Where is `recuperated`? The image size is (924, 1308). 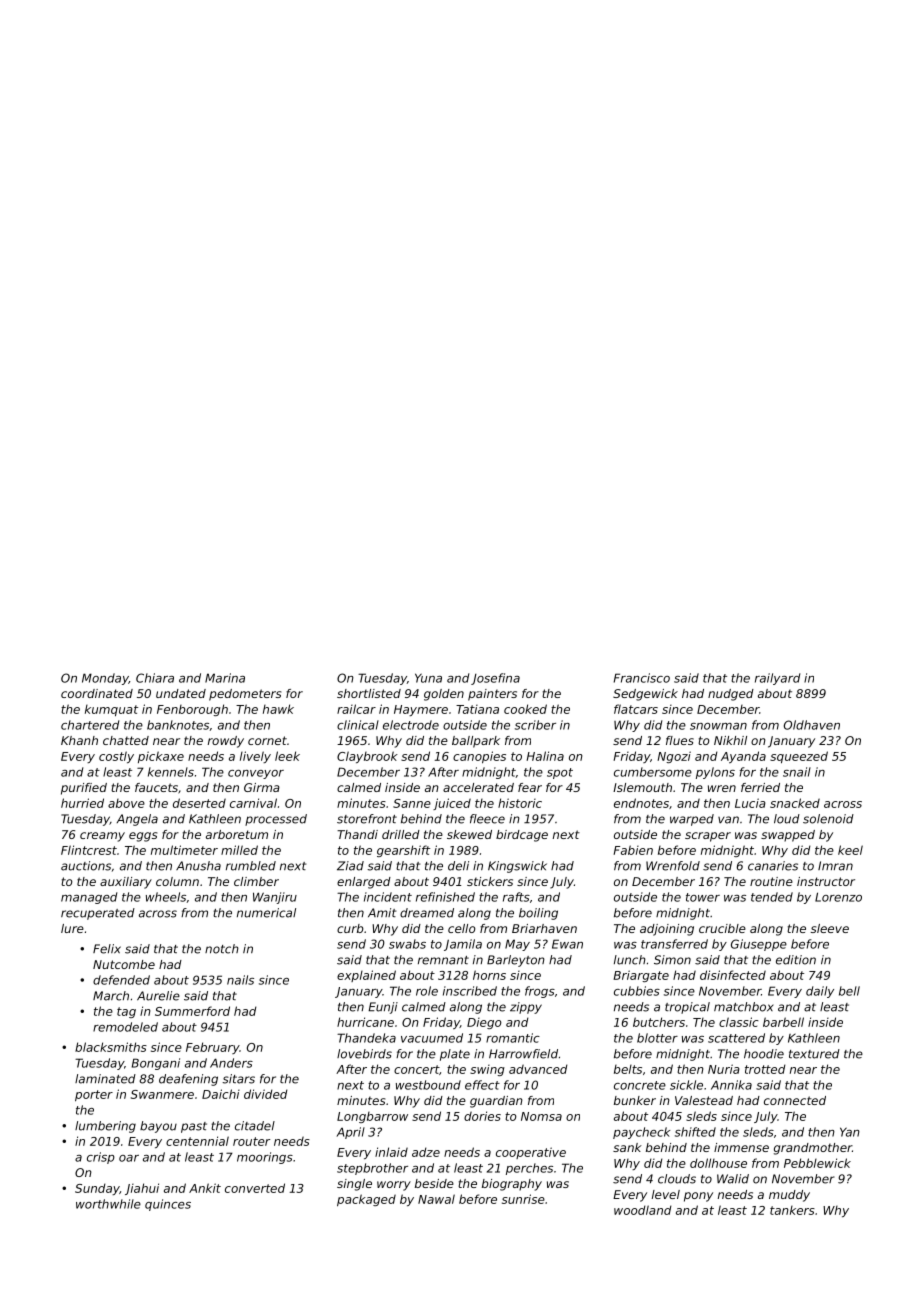
recuperated is located at coordinates (98, 914).
